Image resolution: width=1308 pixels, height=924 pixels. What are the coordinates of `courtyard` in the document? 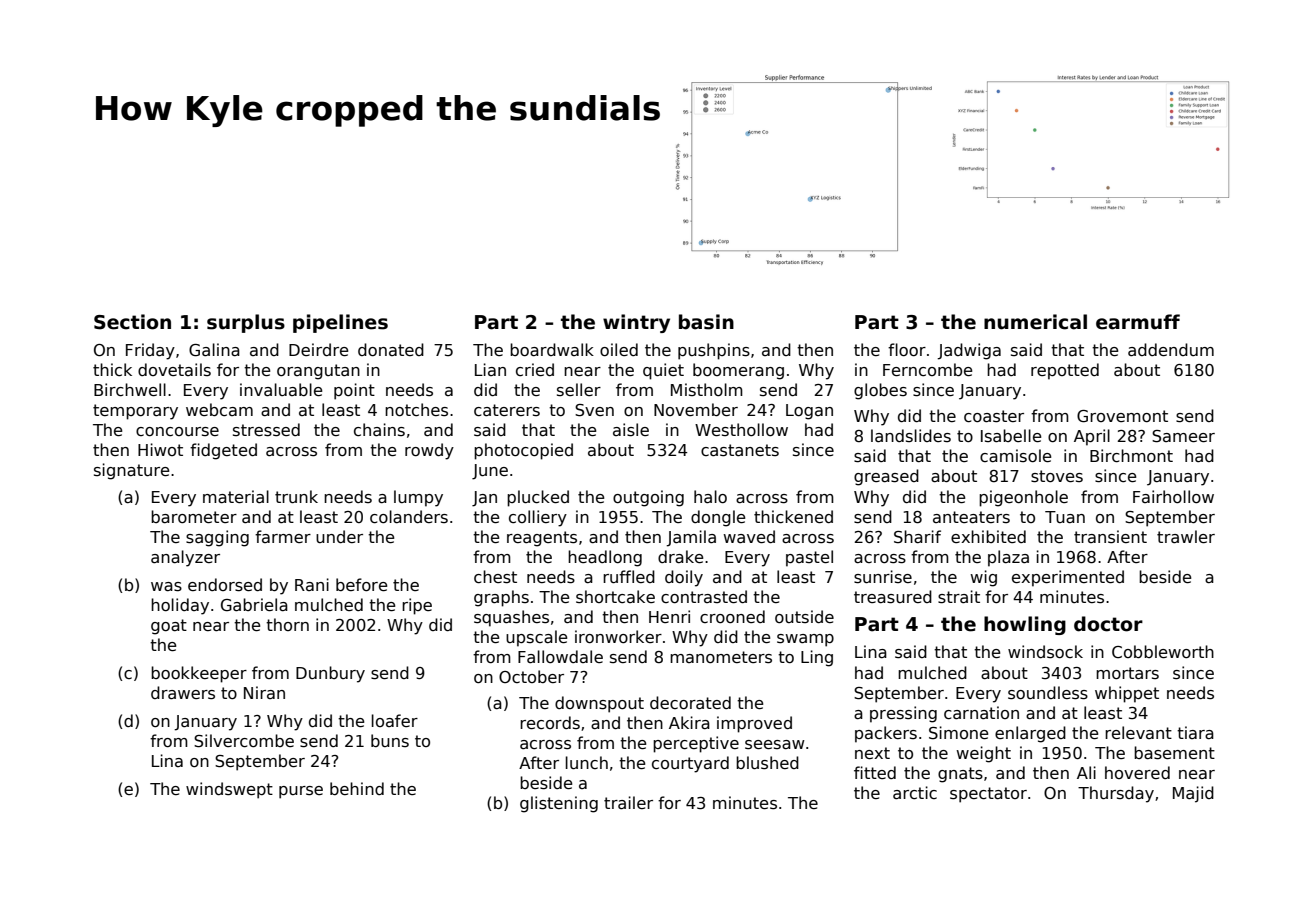 It's located at (690, 764).
